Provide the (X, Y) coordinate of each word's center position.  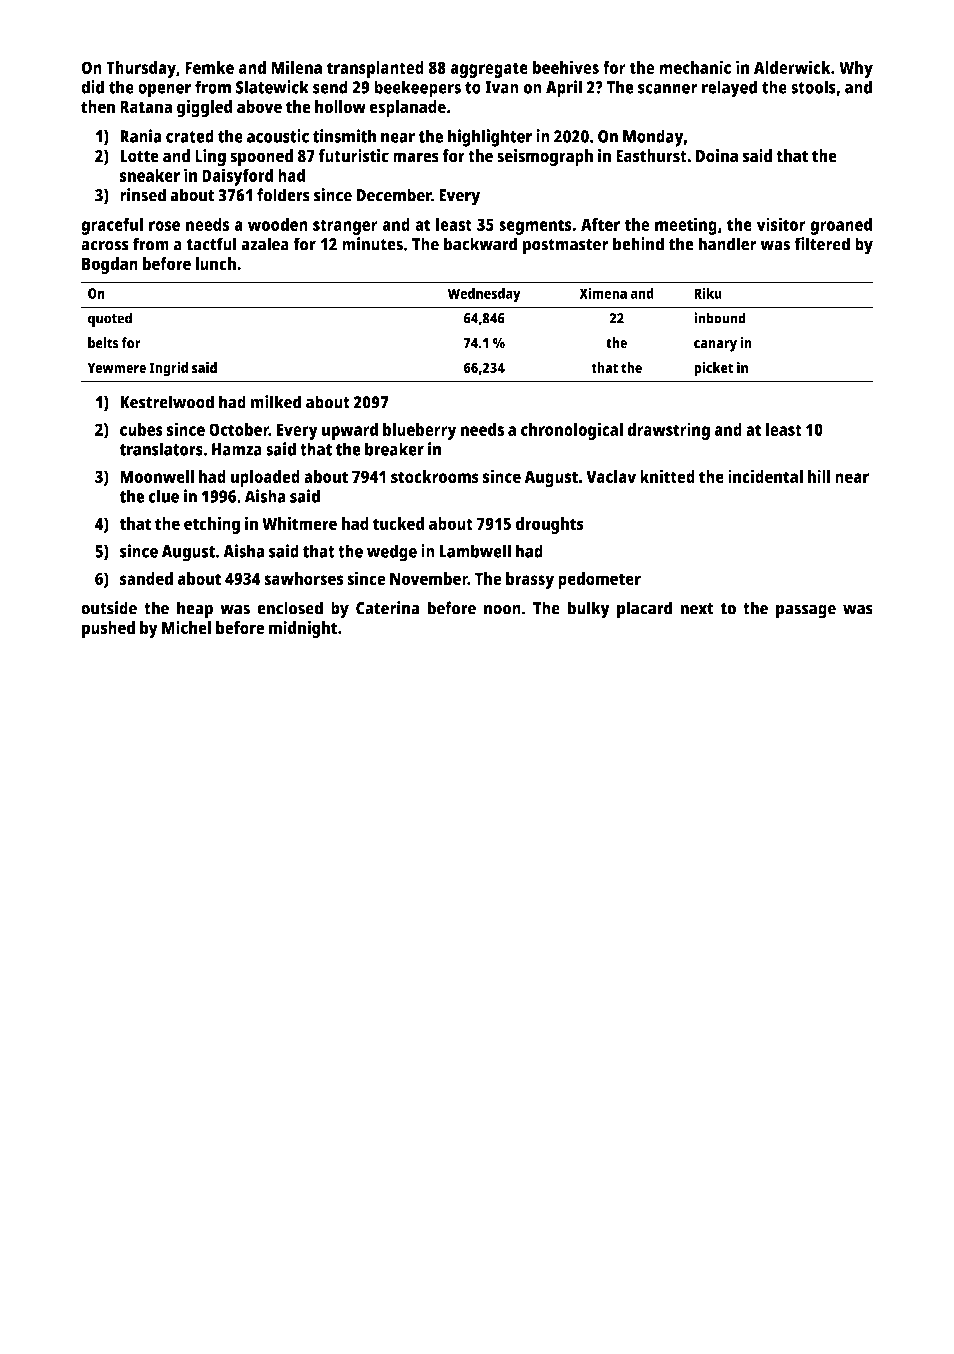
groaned (841, 226)
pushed (108, 629)
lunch (215, 264)
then (98, 107)
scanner (667, 89)
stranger (345, 227)
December (393, 195)
